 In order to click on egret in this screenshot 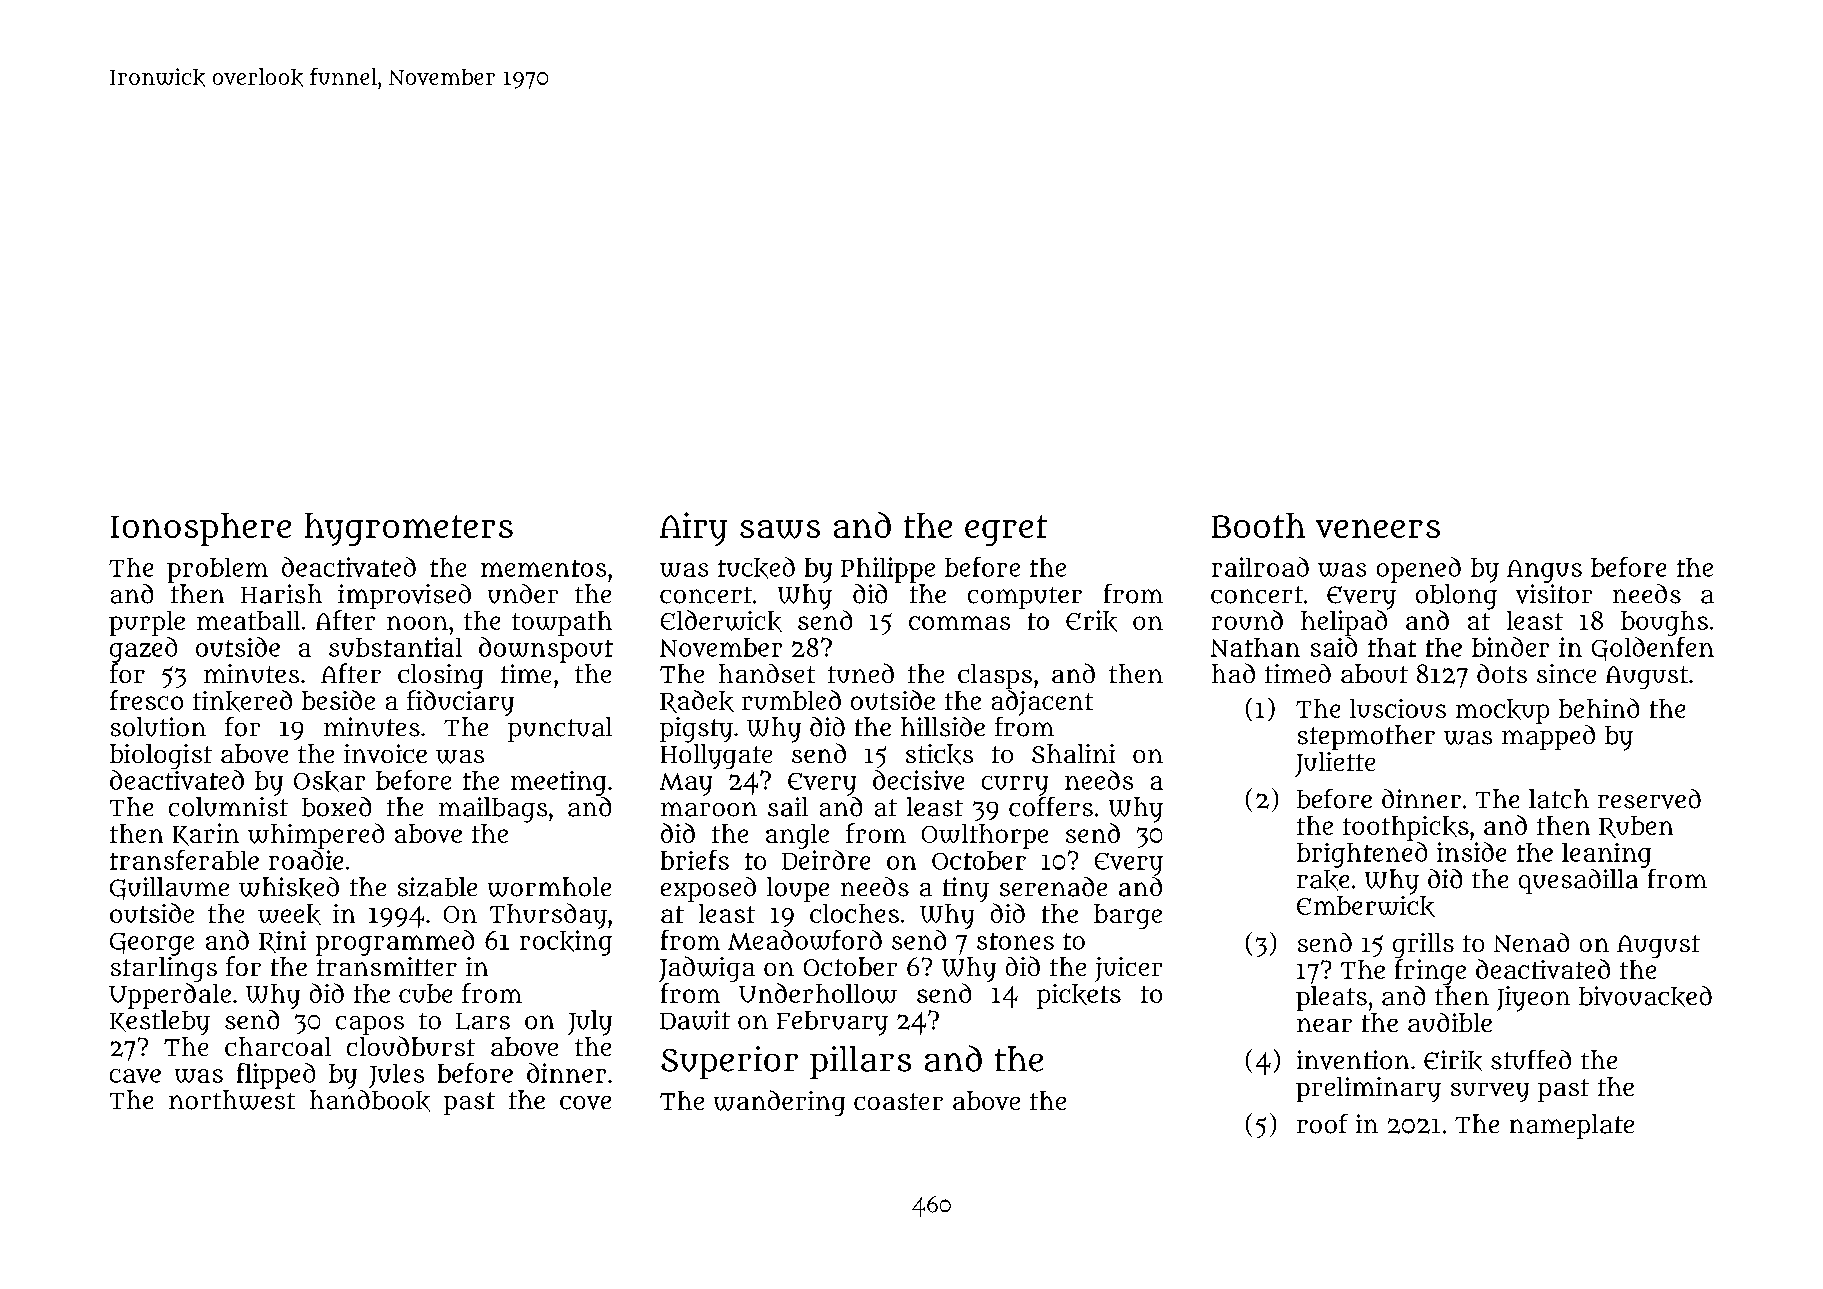, I will do `click(1006, 530)`.
